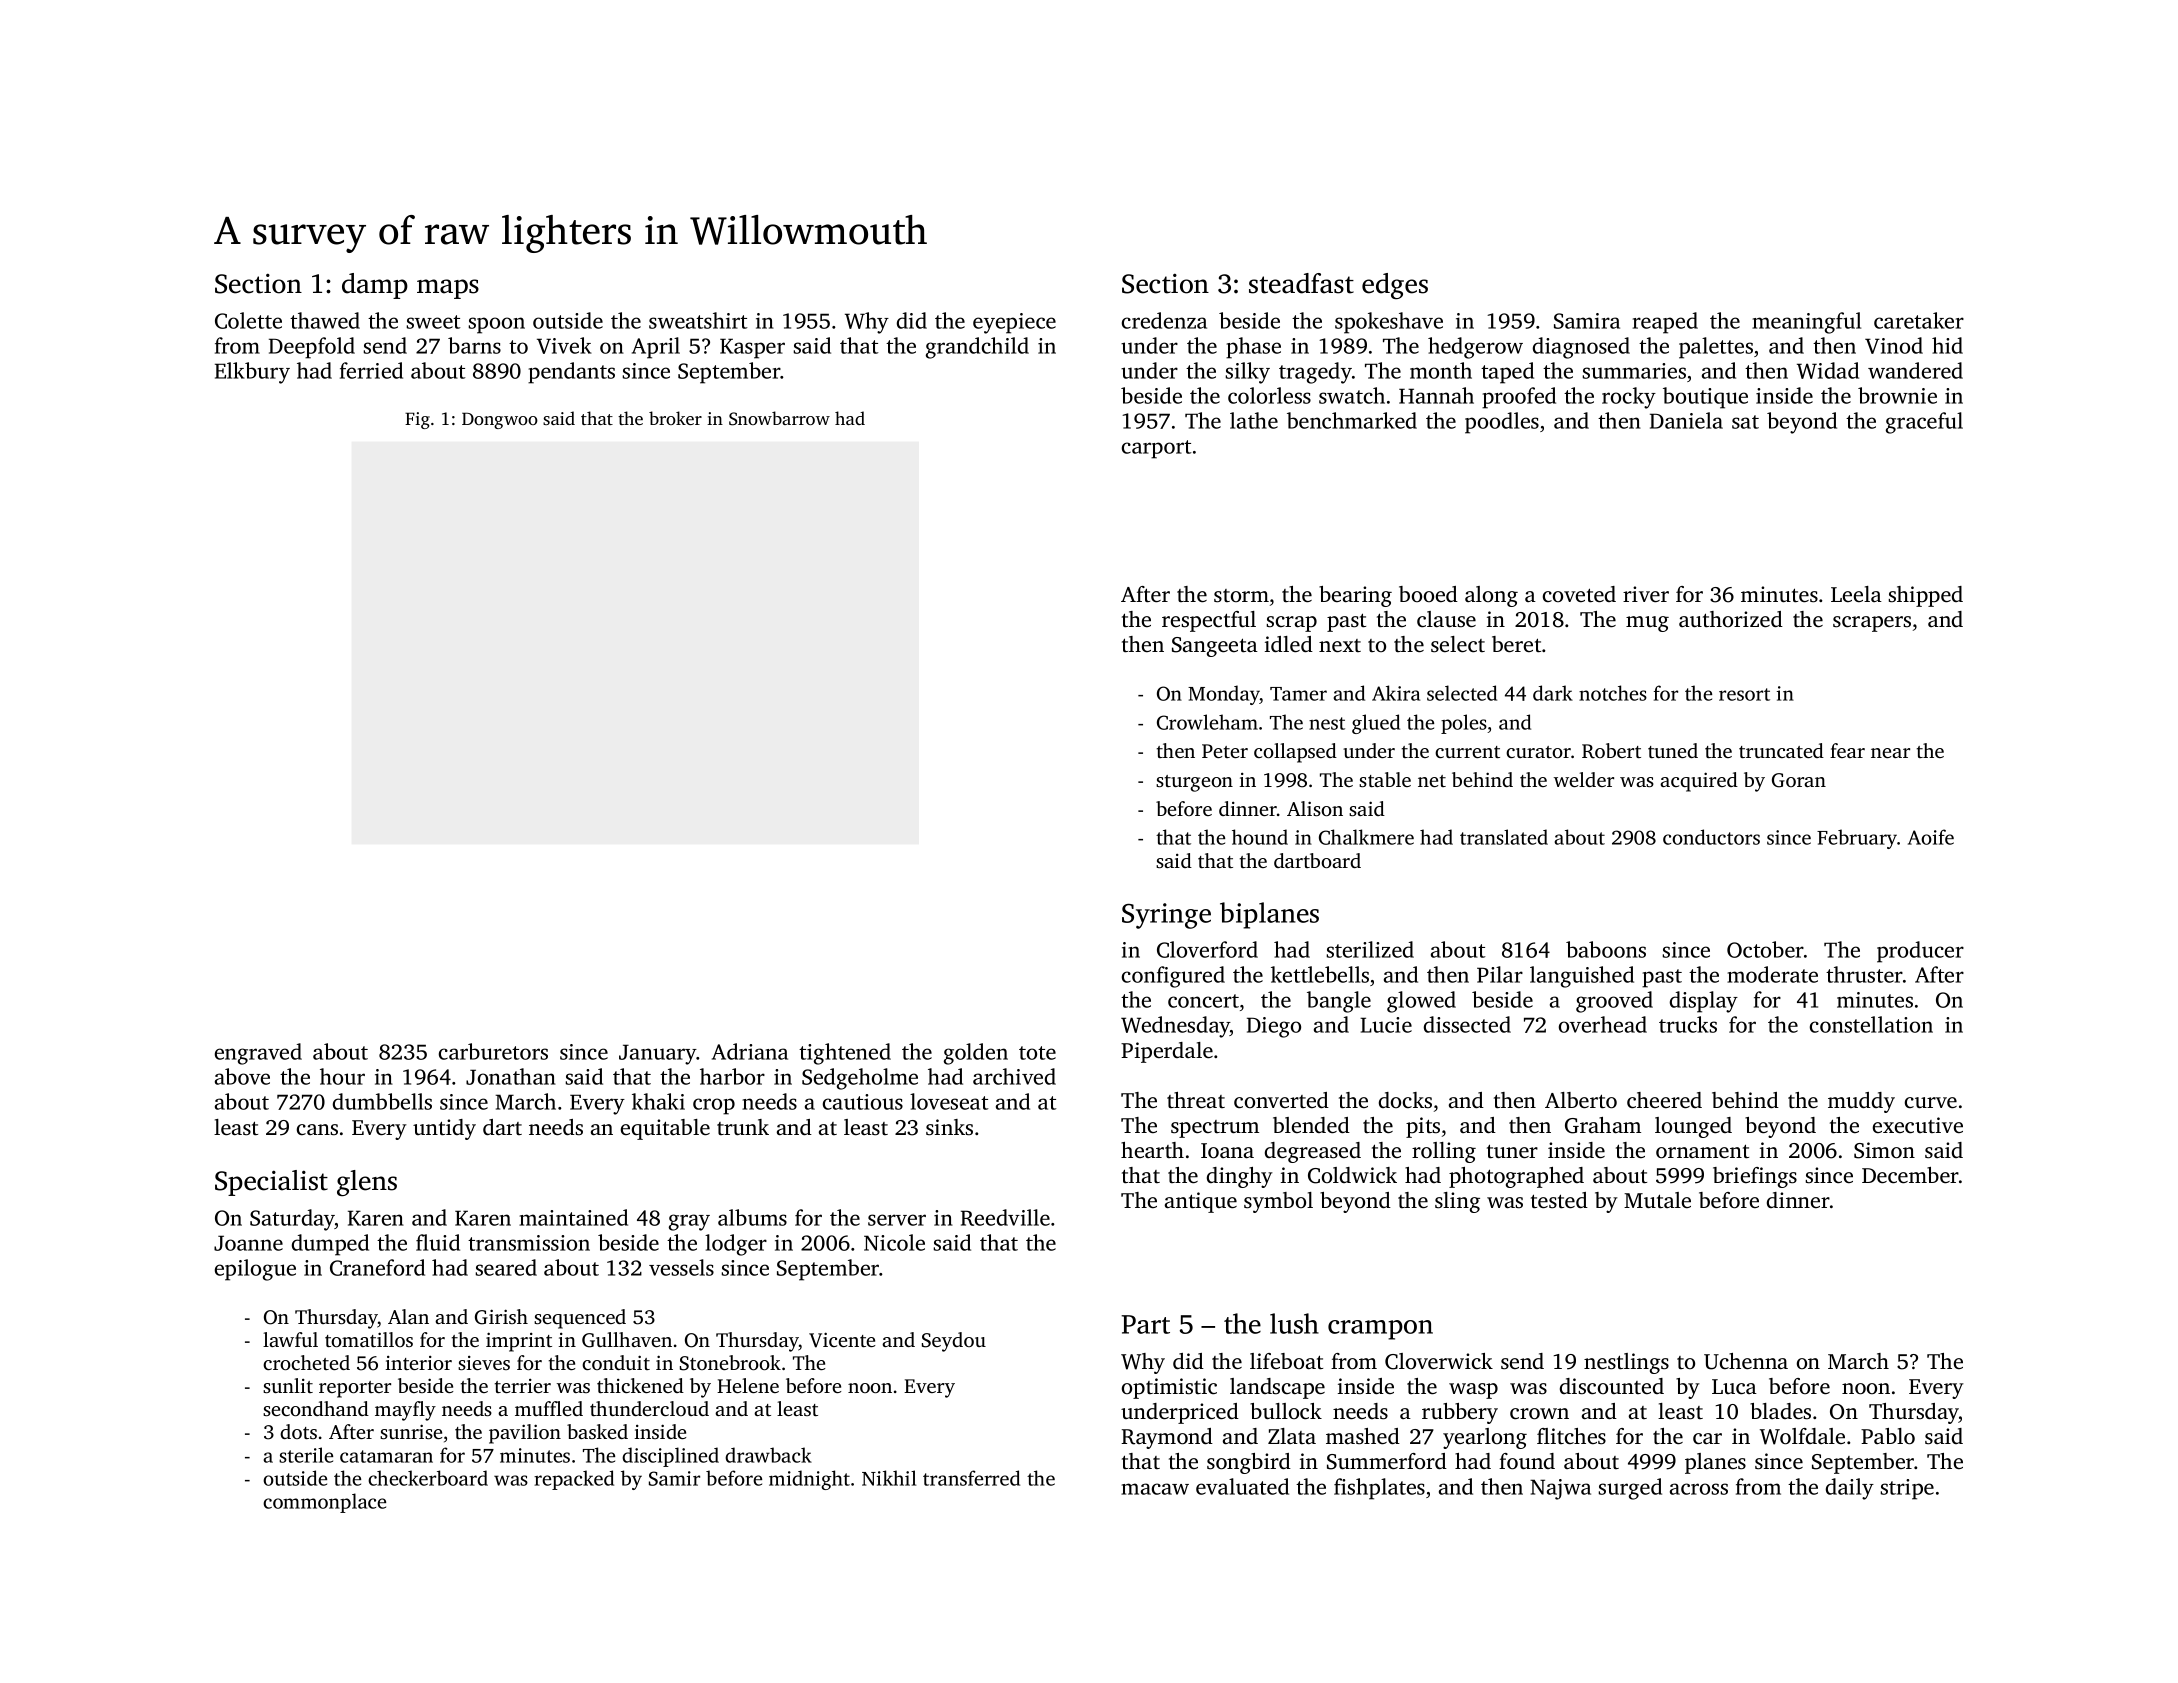 The width and height of the page is (2178, 1683). I want to click on transferred, so click(971, 1478).
